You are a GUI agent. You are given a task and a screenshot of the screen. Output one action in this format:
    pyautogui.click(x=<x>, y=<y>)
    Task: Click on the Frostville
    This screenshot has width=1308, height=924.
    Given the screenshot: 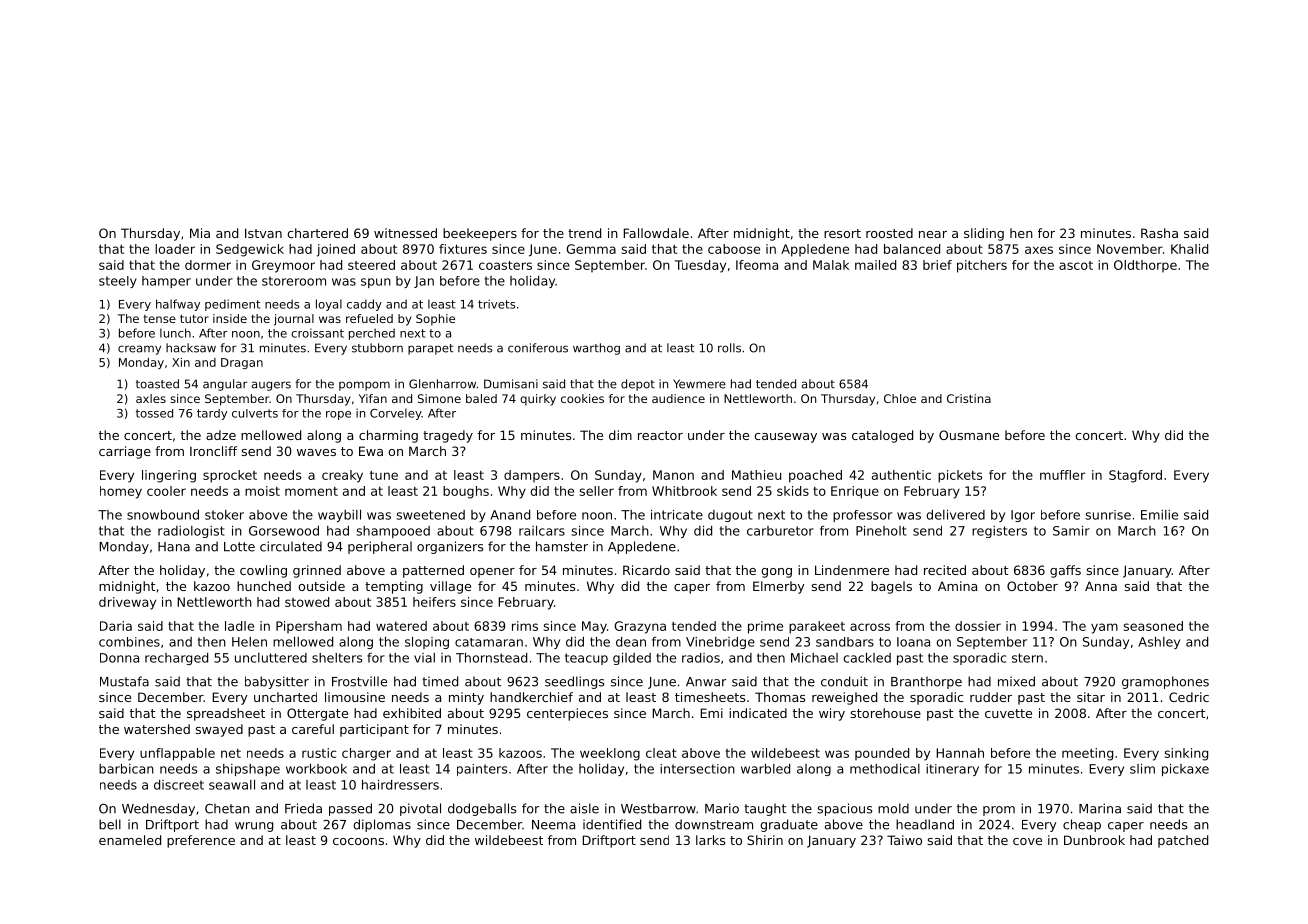 What is the action you would take?
    pyautogui.click(x=359, y=681)
